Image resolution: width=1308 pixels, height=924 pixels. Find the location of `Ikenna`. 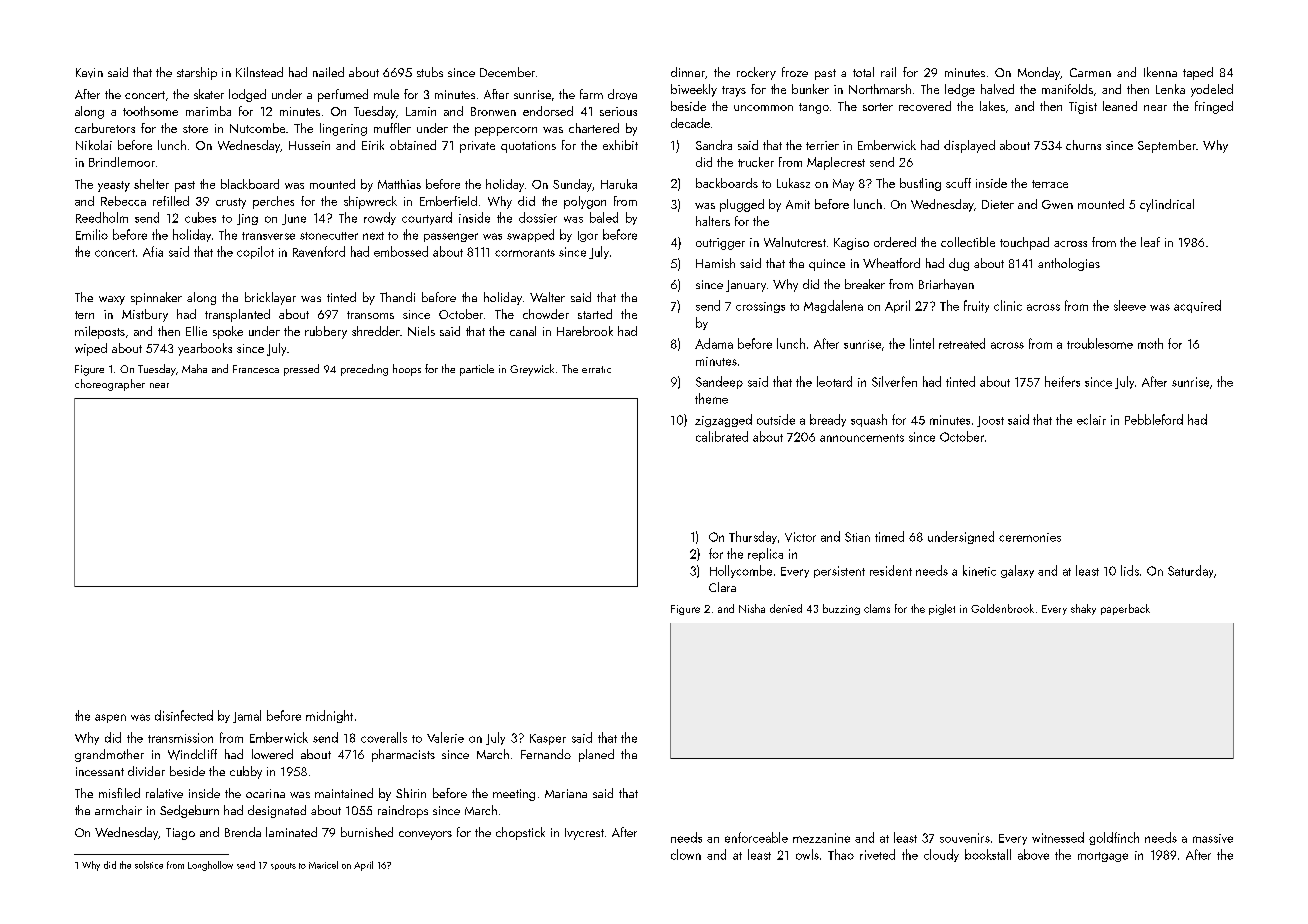

Ikenna is located at coordinates (1160, 72).
